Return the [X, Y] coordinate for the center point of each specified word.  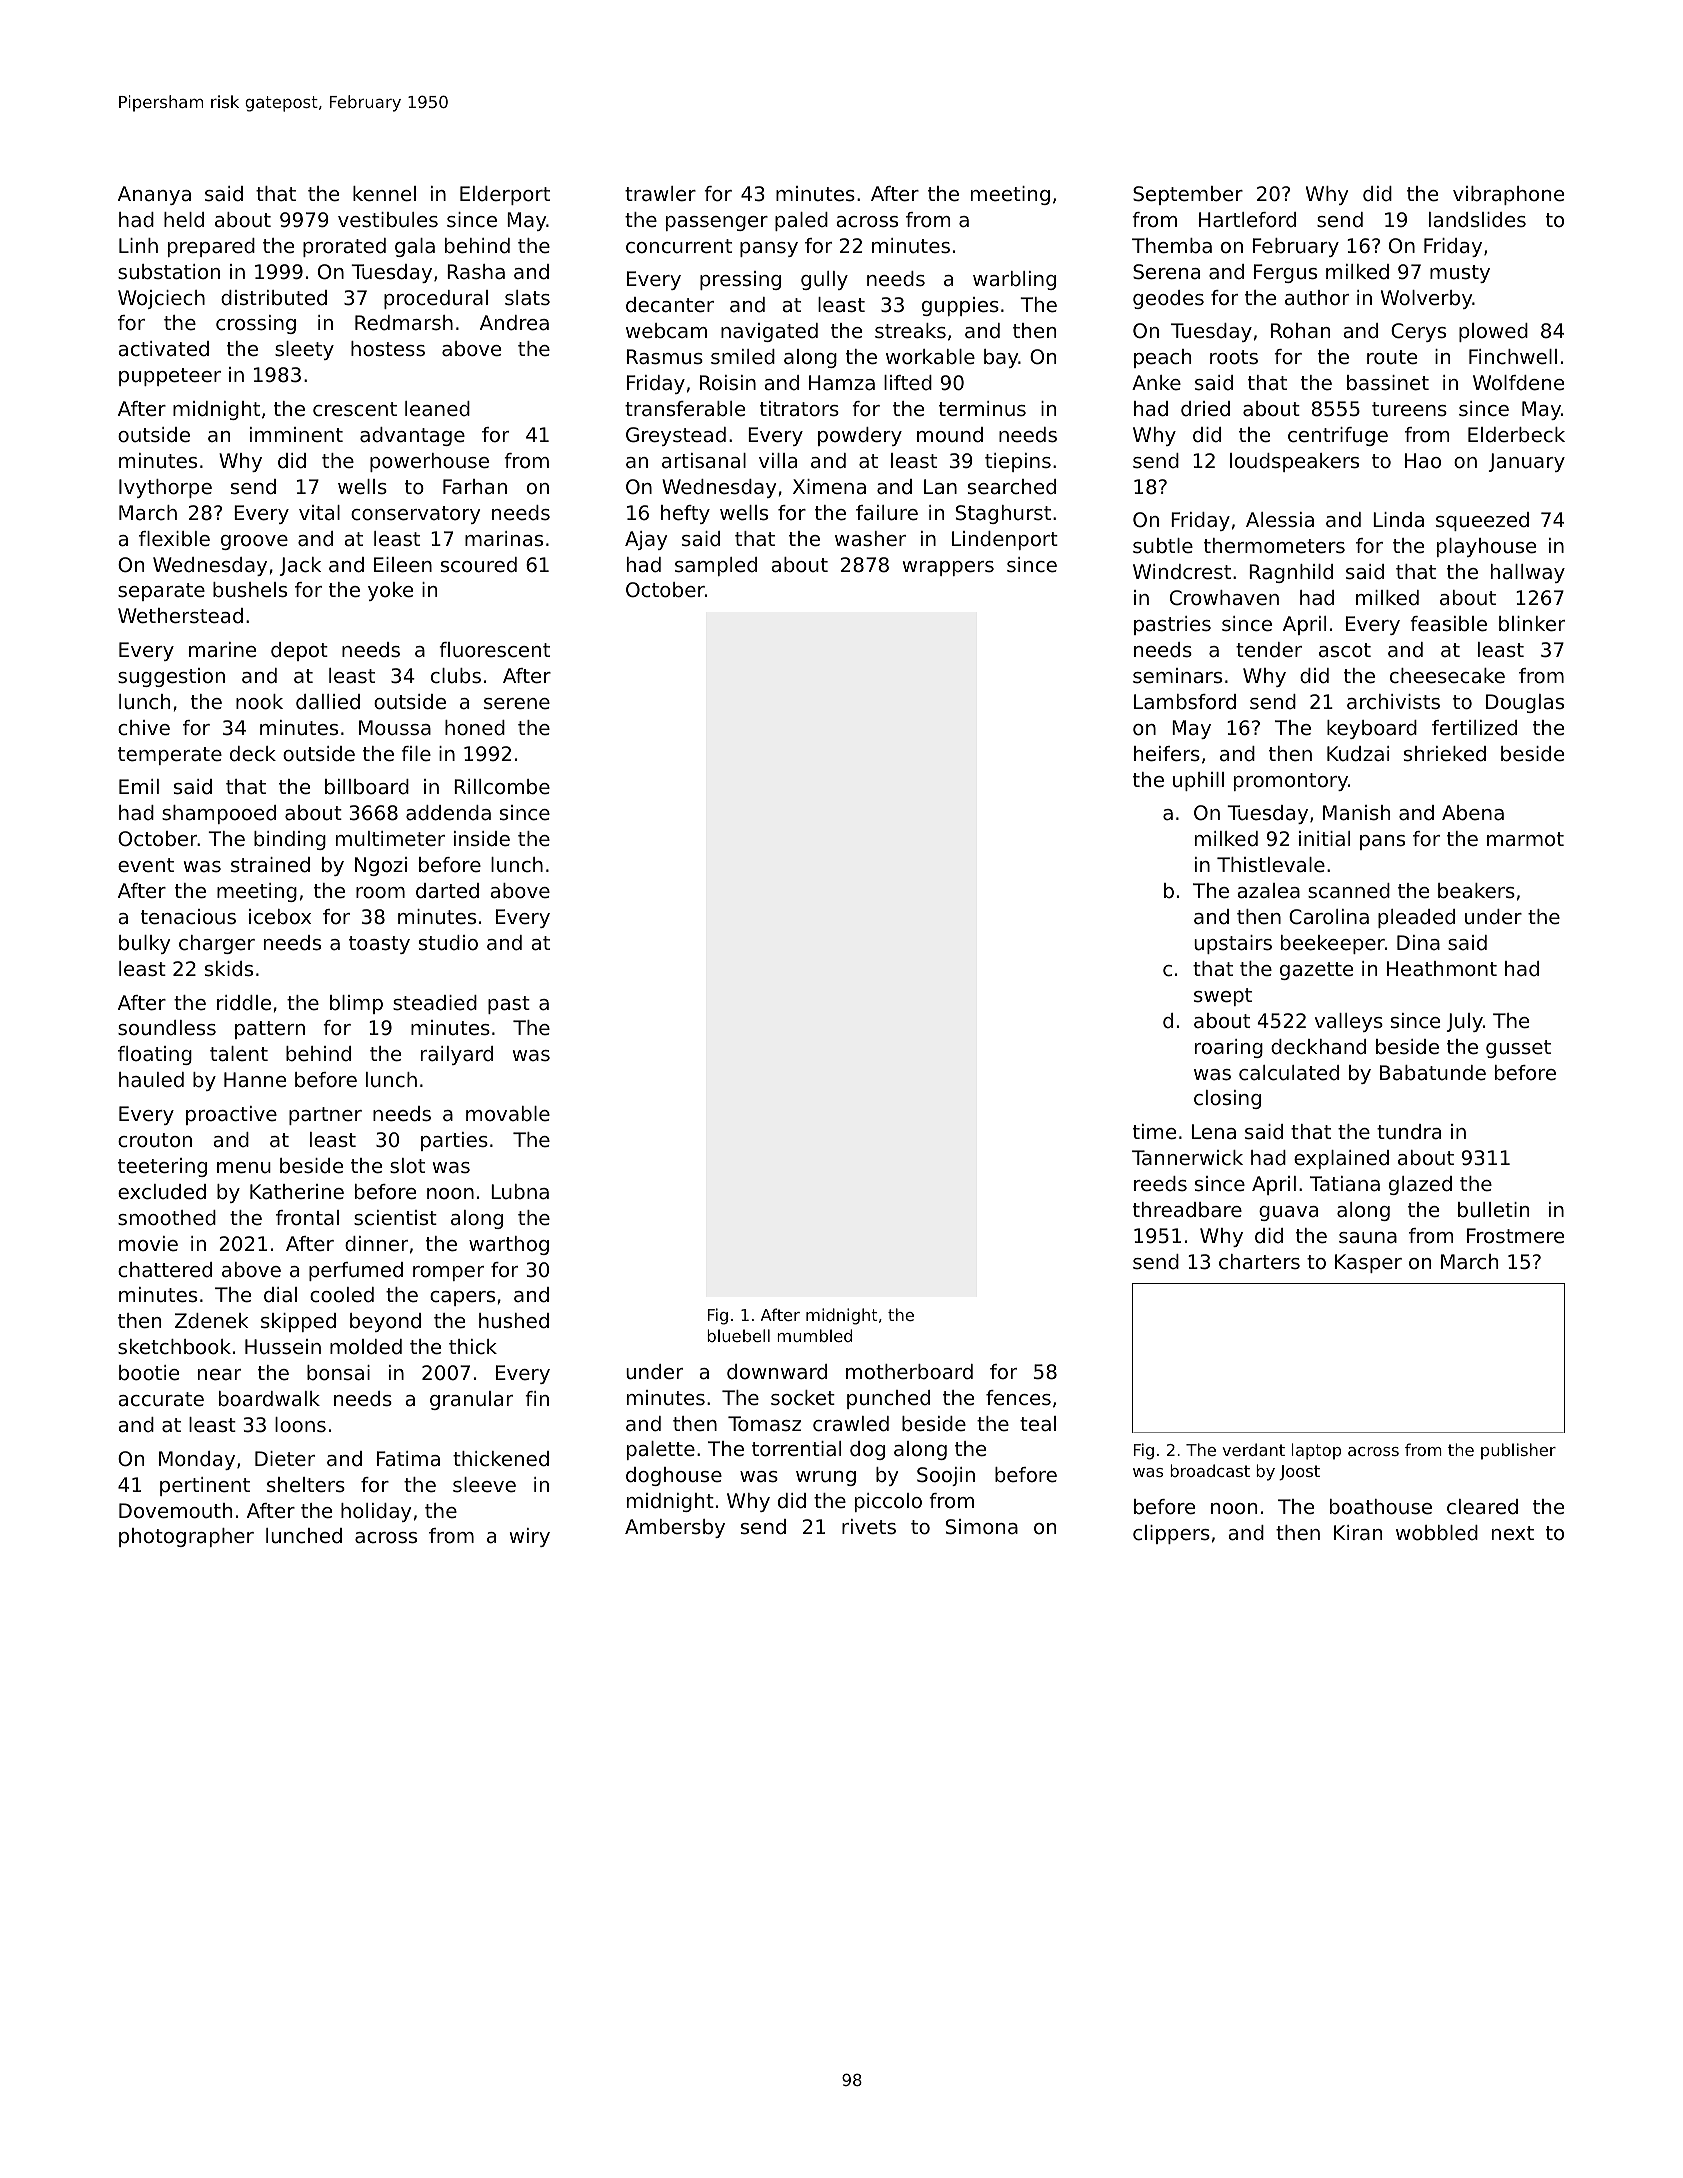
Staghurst [1003, 514]
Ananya [154, 195]
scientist [395, 1218]
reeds [1160, 1184]
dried [1205, 409]
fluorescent [494, 650]
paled [801, 221]
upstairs [1233, 944]
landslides [1477, 220]
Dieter [285, 1458]
